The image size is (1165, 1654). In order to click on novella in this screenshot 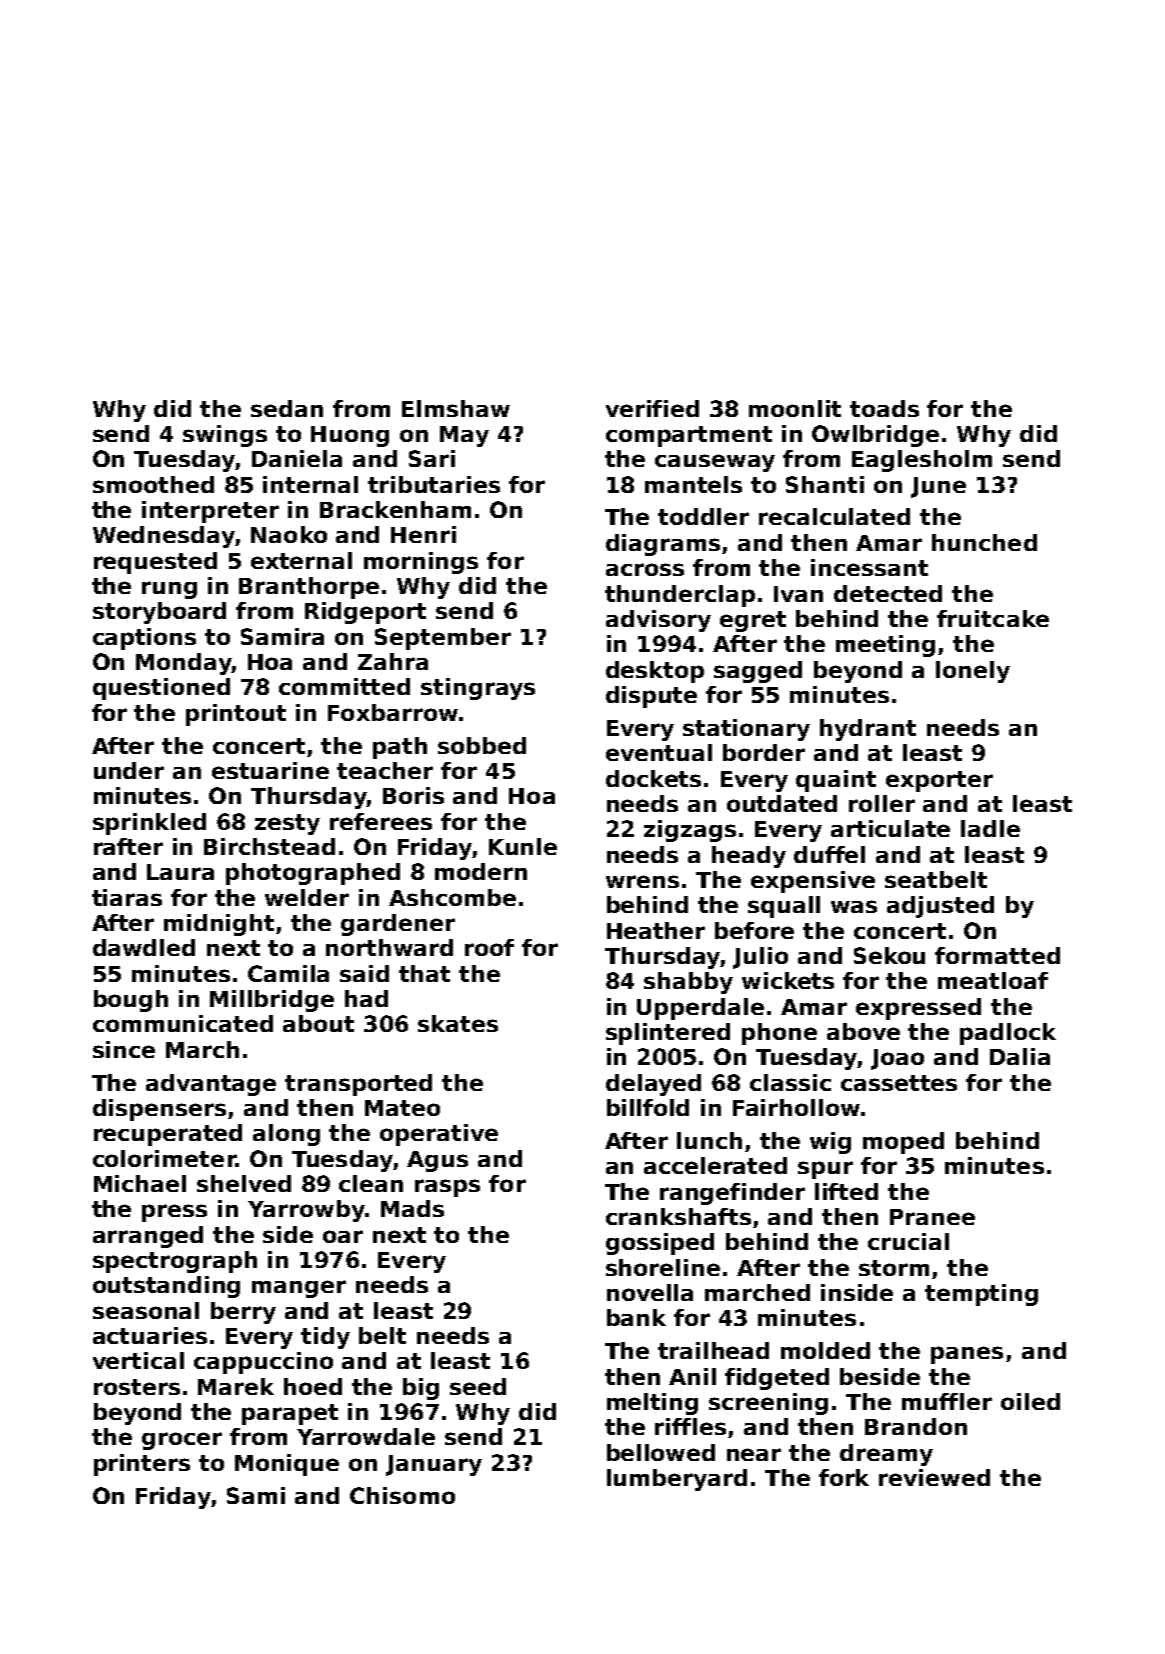, I will do `click(650, 1292)`.
